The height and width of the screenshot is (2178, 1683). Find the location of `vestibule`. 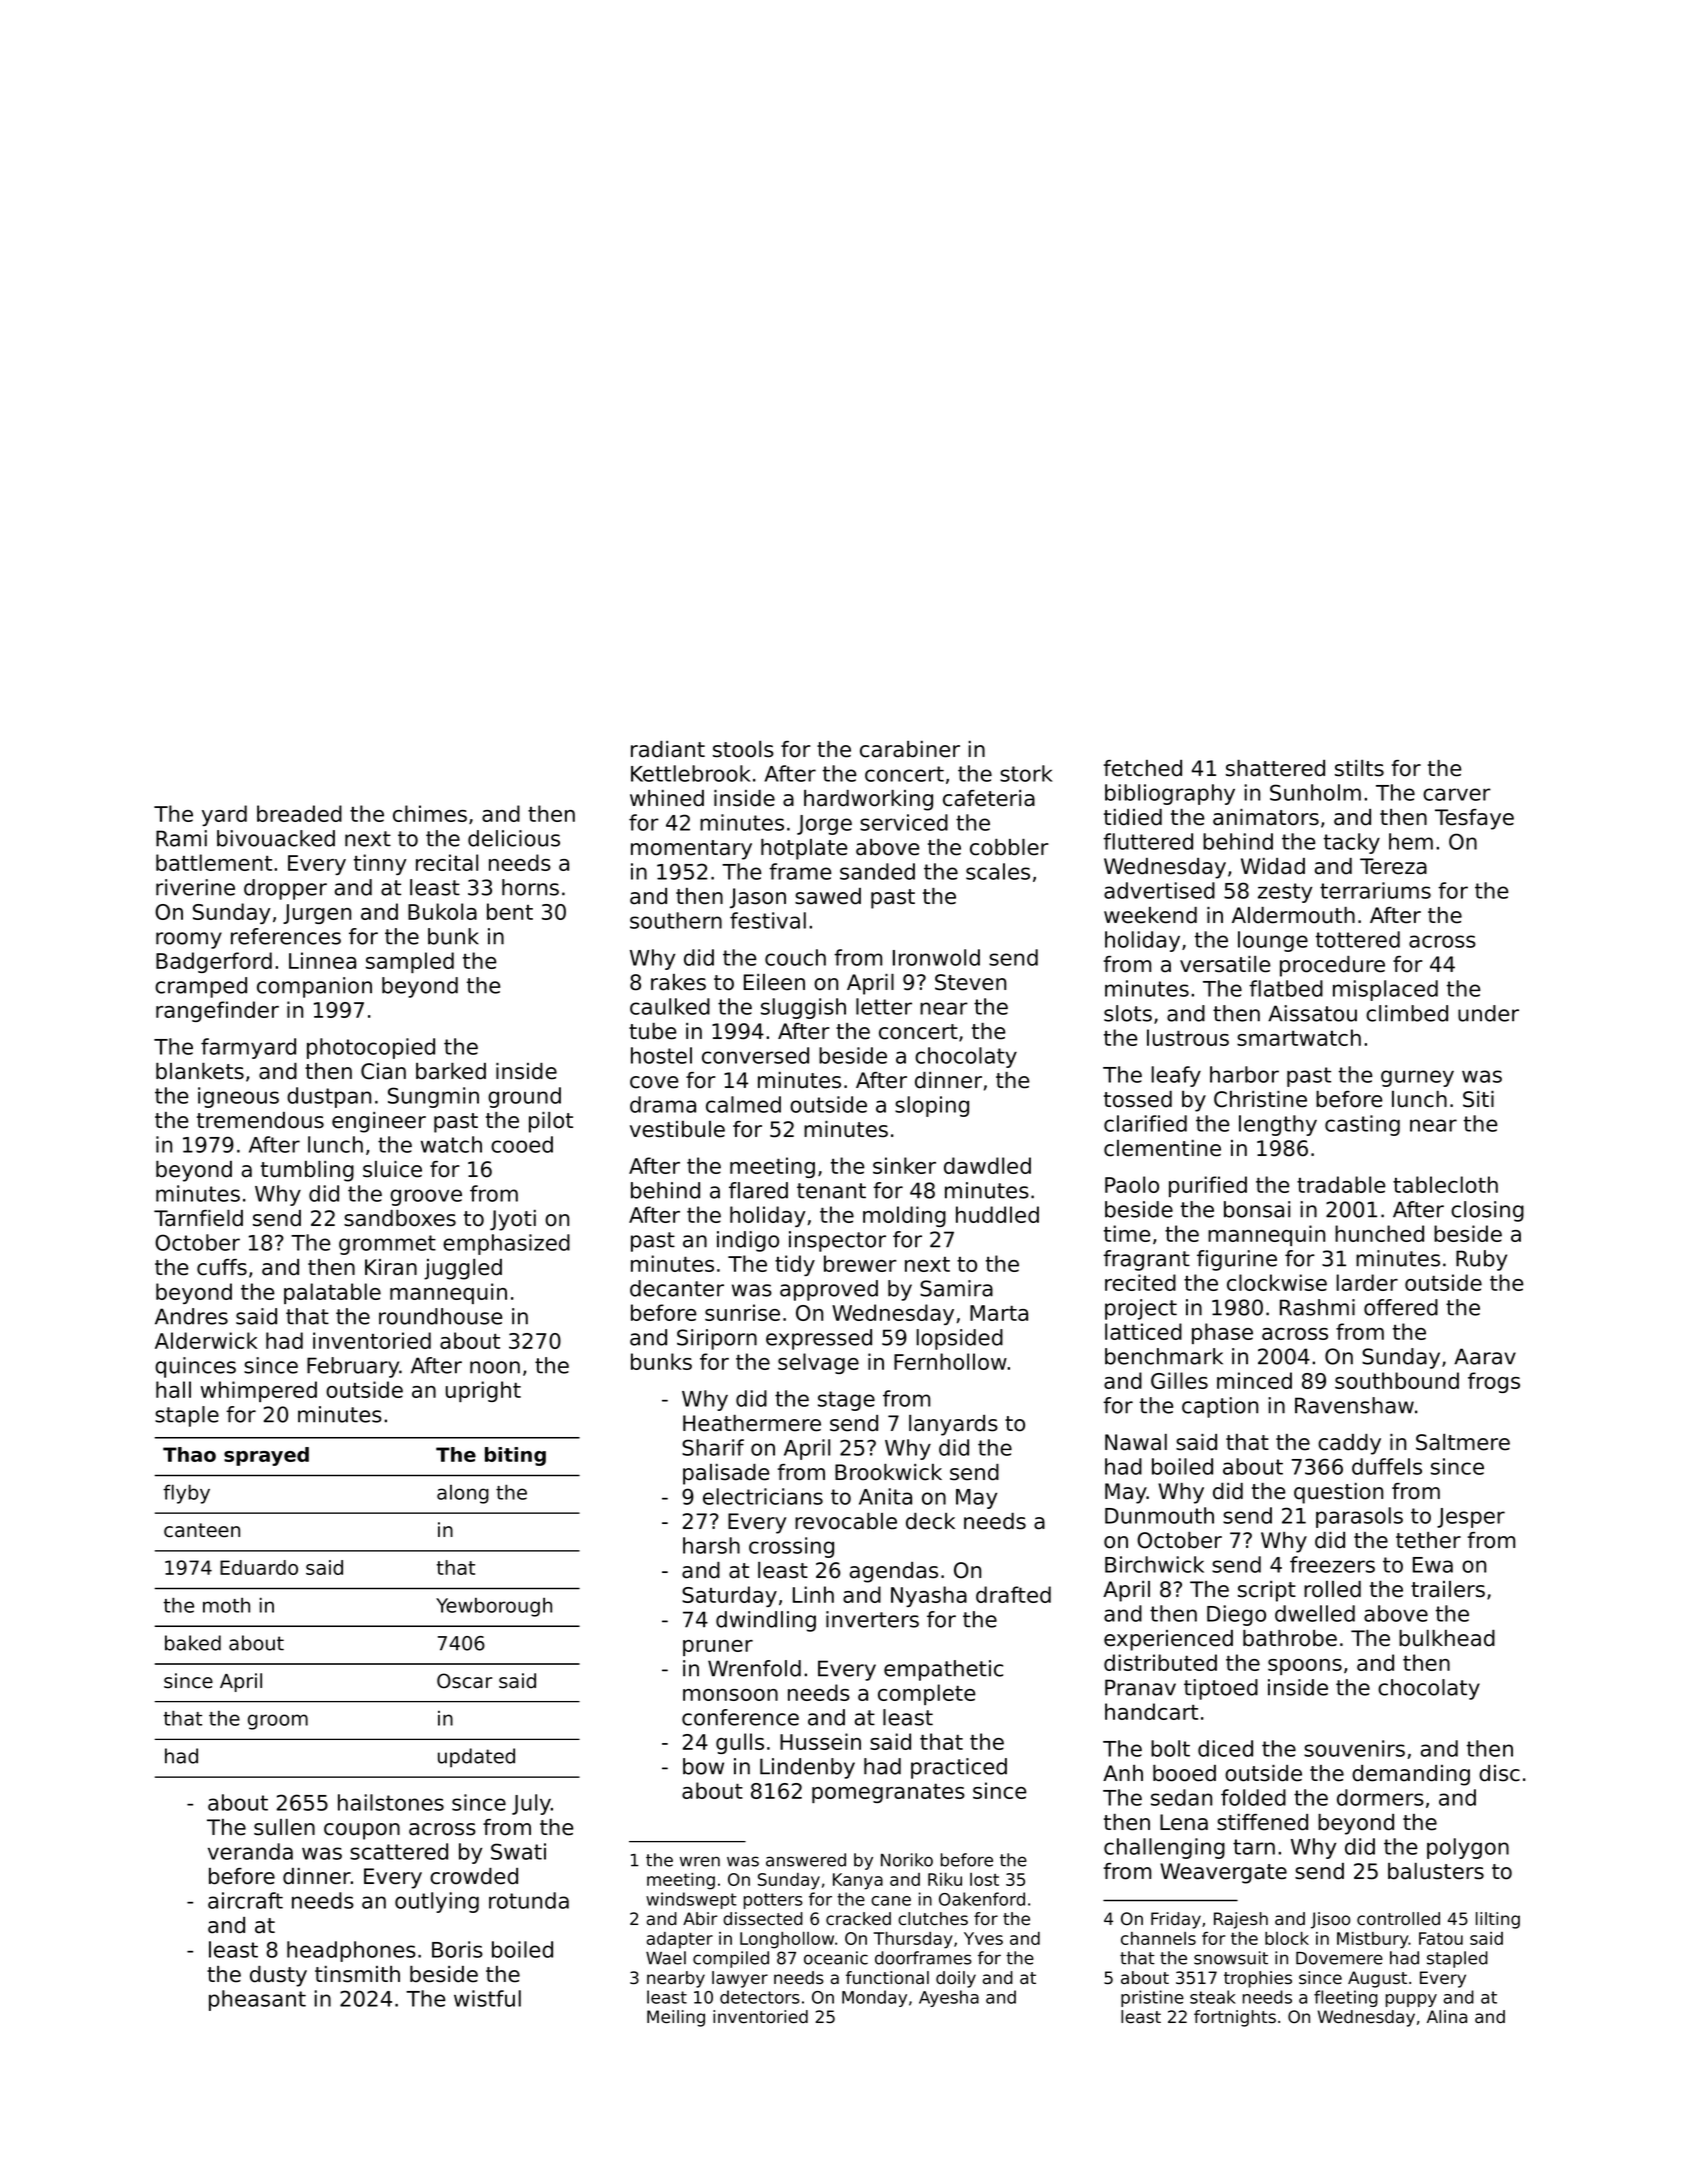

vestibule is located at coordinates (677, 1129).
